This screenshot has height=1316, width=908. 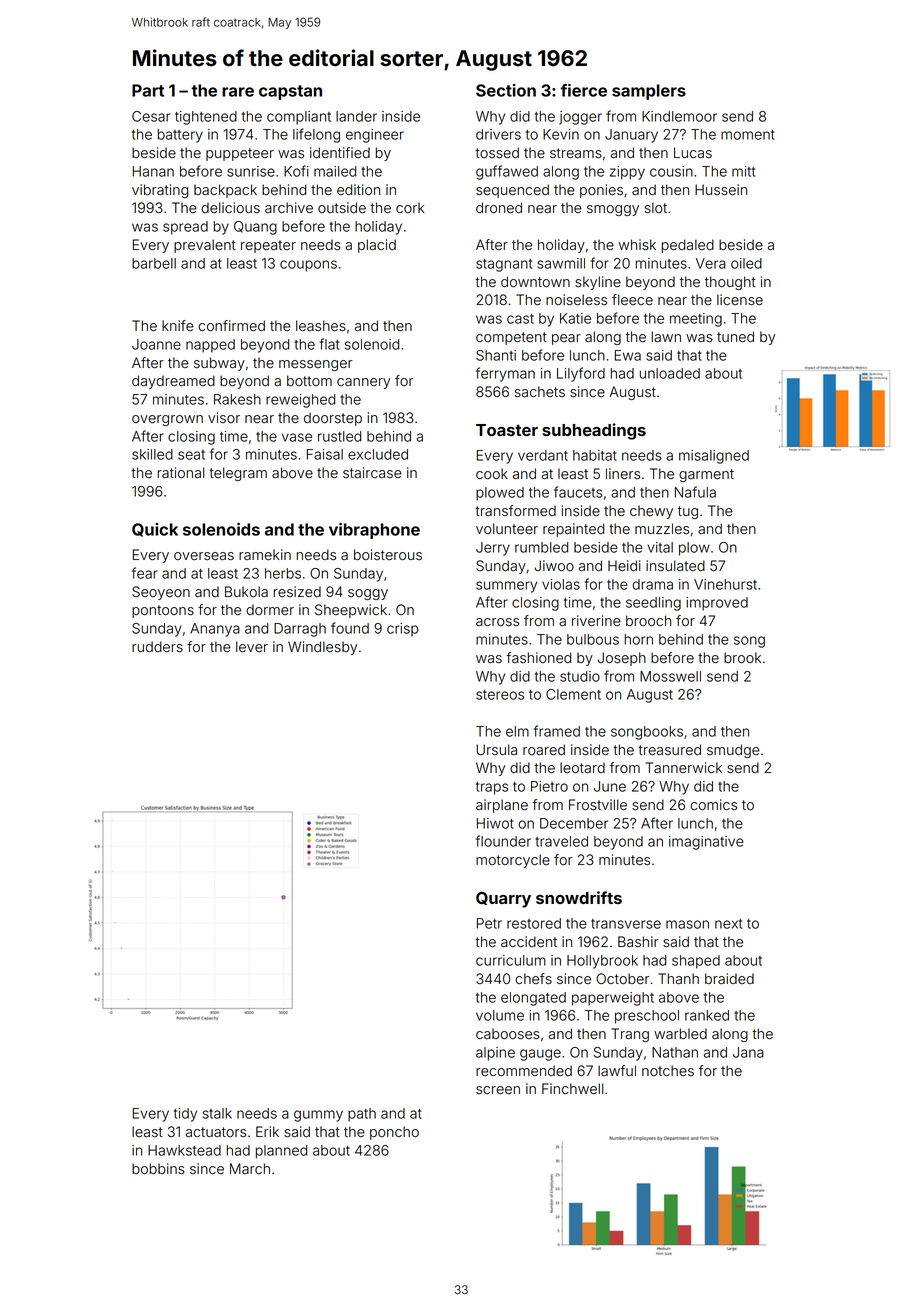 I want to click on Petr, so click(x=489, y=923).
